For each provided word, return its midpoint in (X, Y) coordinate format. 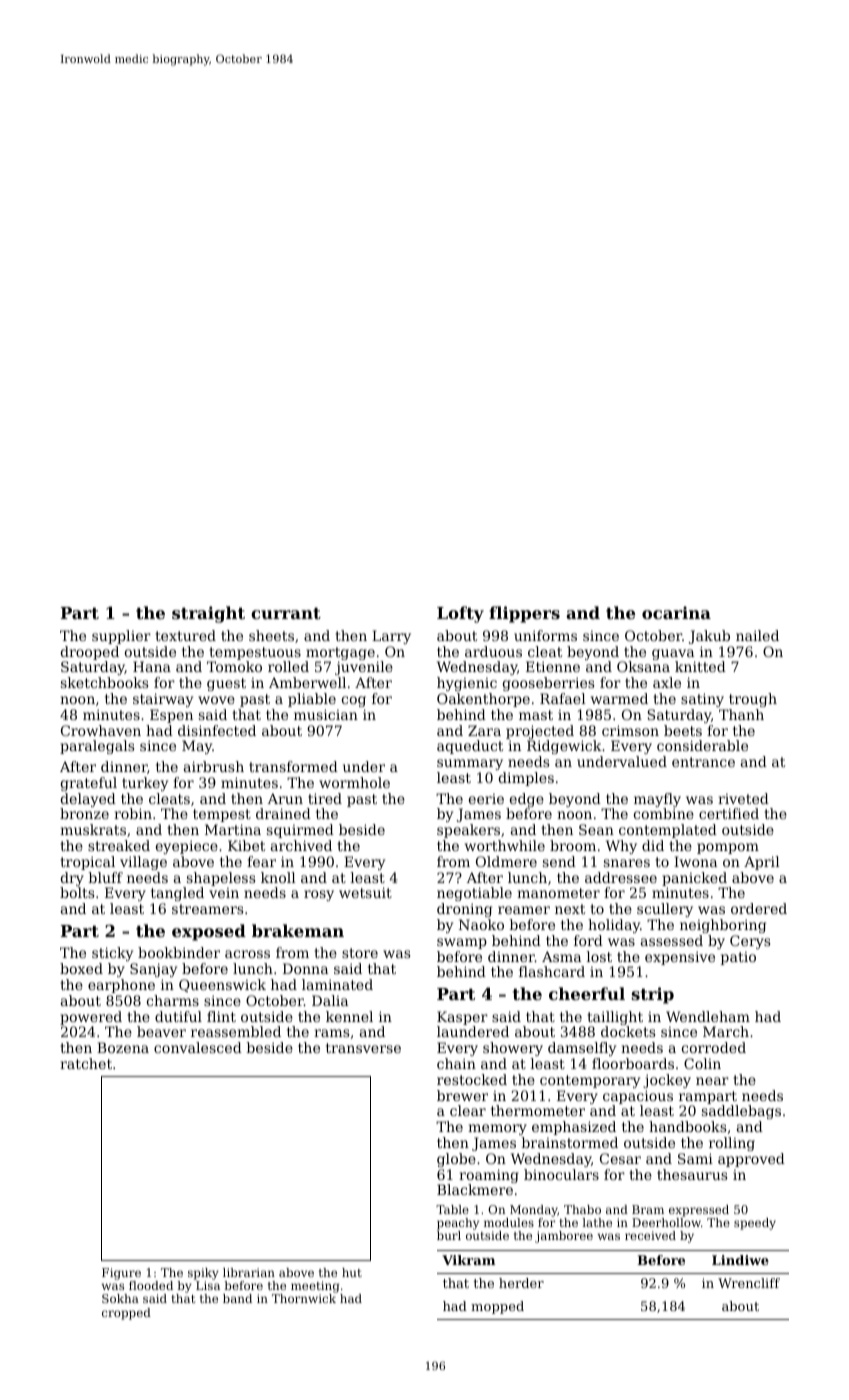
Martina (233, 829)
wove (216, 700)
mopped (497, 1307)
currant (286, 613)
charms (173, 1000)
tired (325, 798)
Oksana (643, 666)
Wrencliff (749, 1283)
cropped (126, 1314)
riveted (743, 798)
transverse (363, 1048)
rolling (732, 1144)
